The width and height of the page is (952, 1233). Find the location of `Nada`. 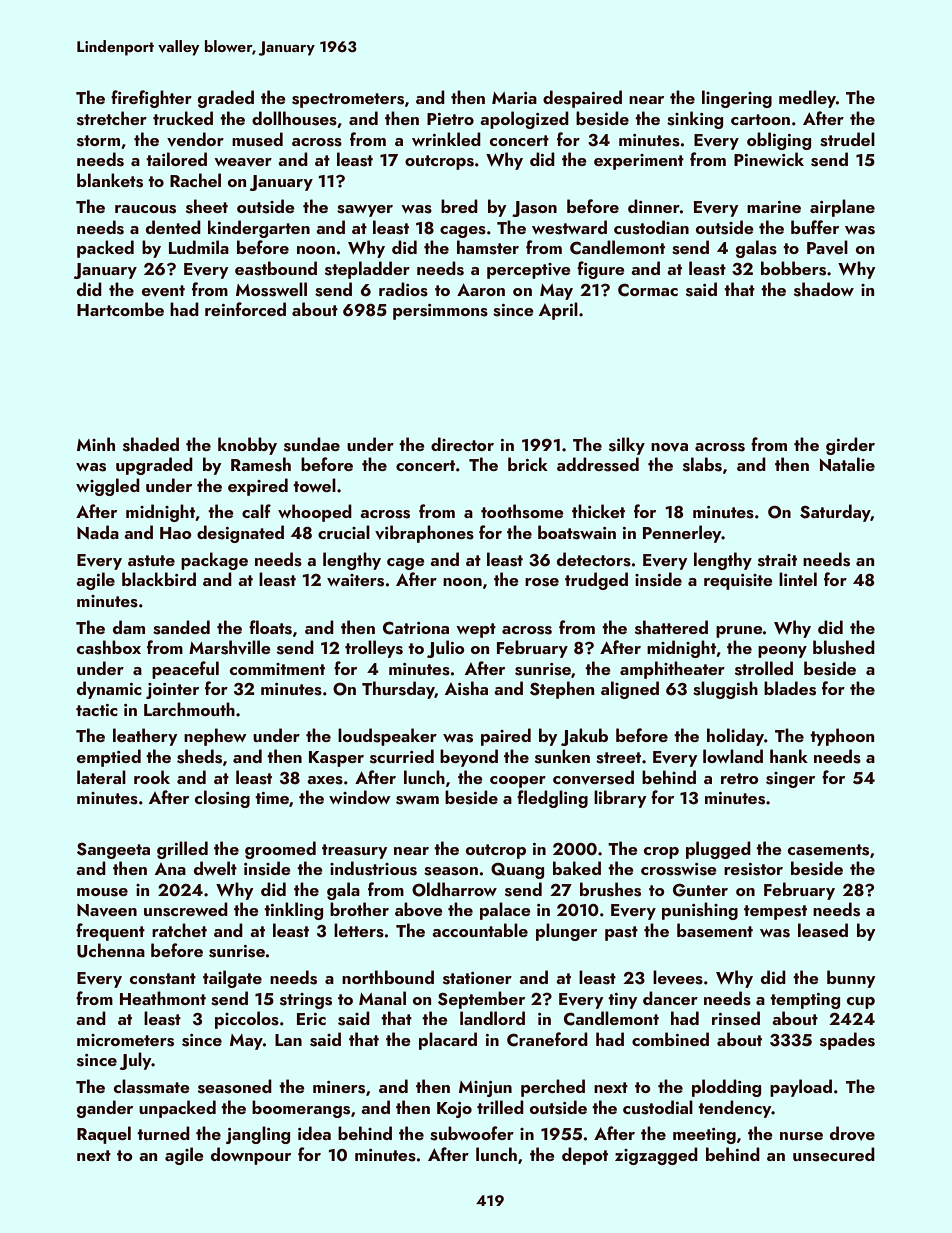

Nada is located at coordinates (98, 532).
